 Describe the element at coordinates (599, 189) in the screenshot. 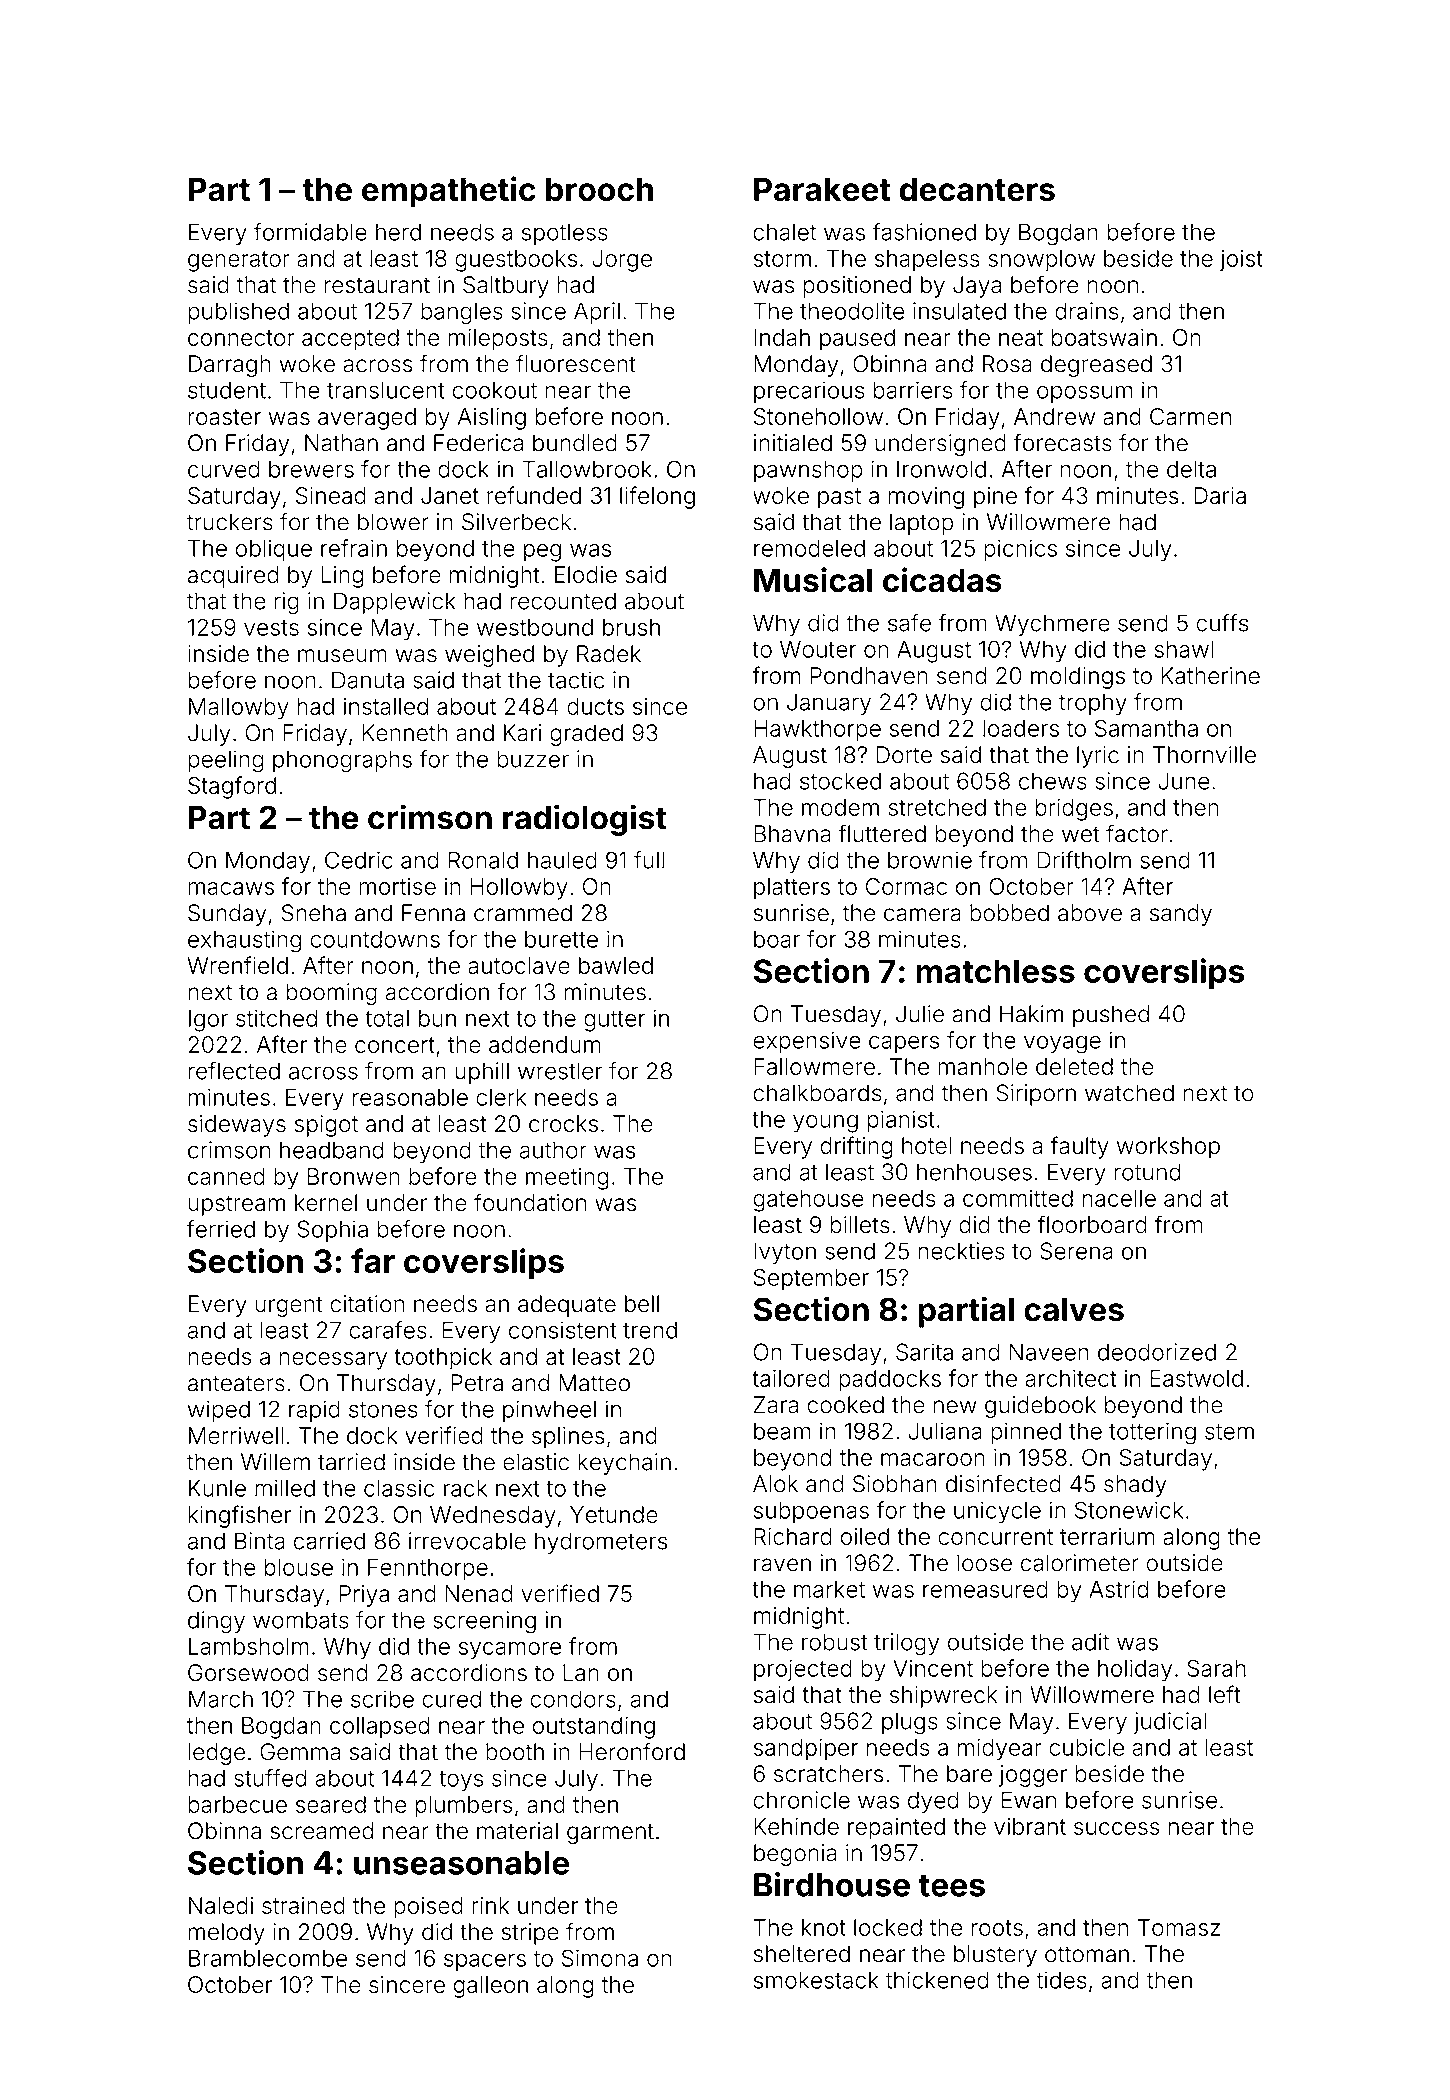

I see `brooch` at that location.
